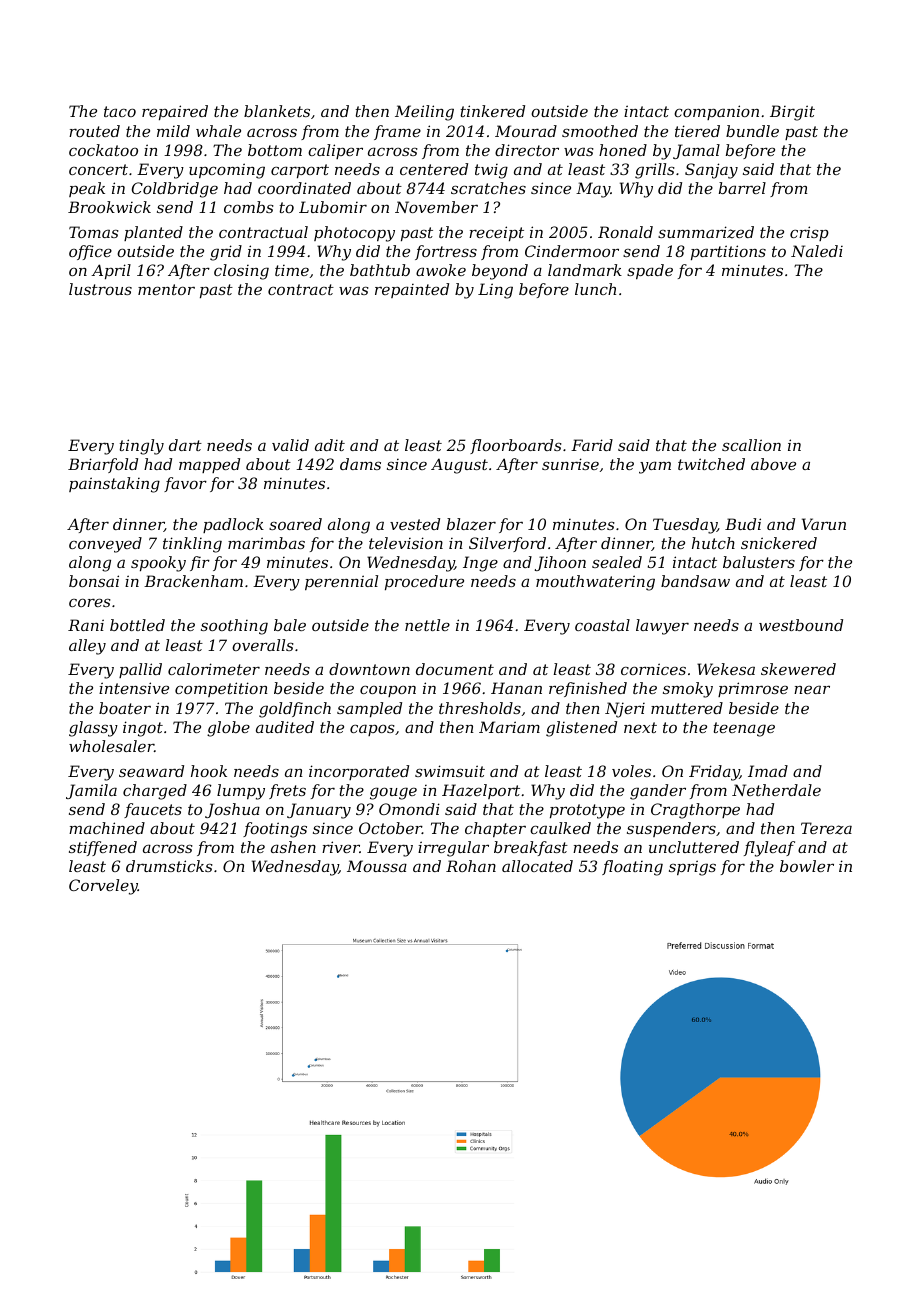 The width and height of the page is (924, 1308). I want to click on photocopy, so click(354, 234).
